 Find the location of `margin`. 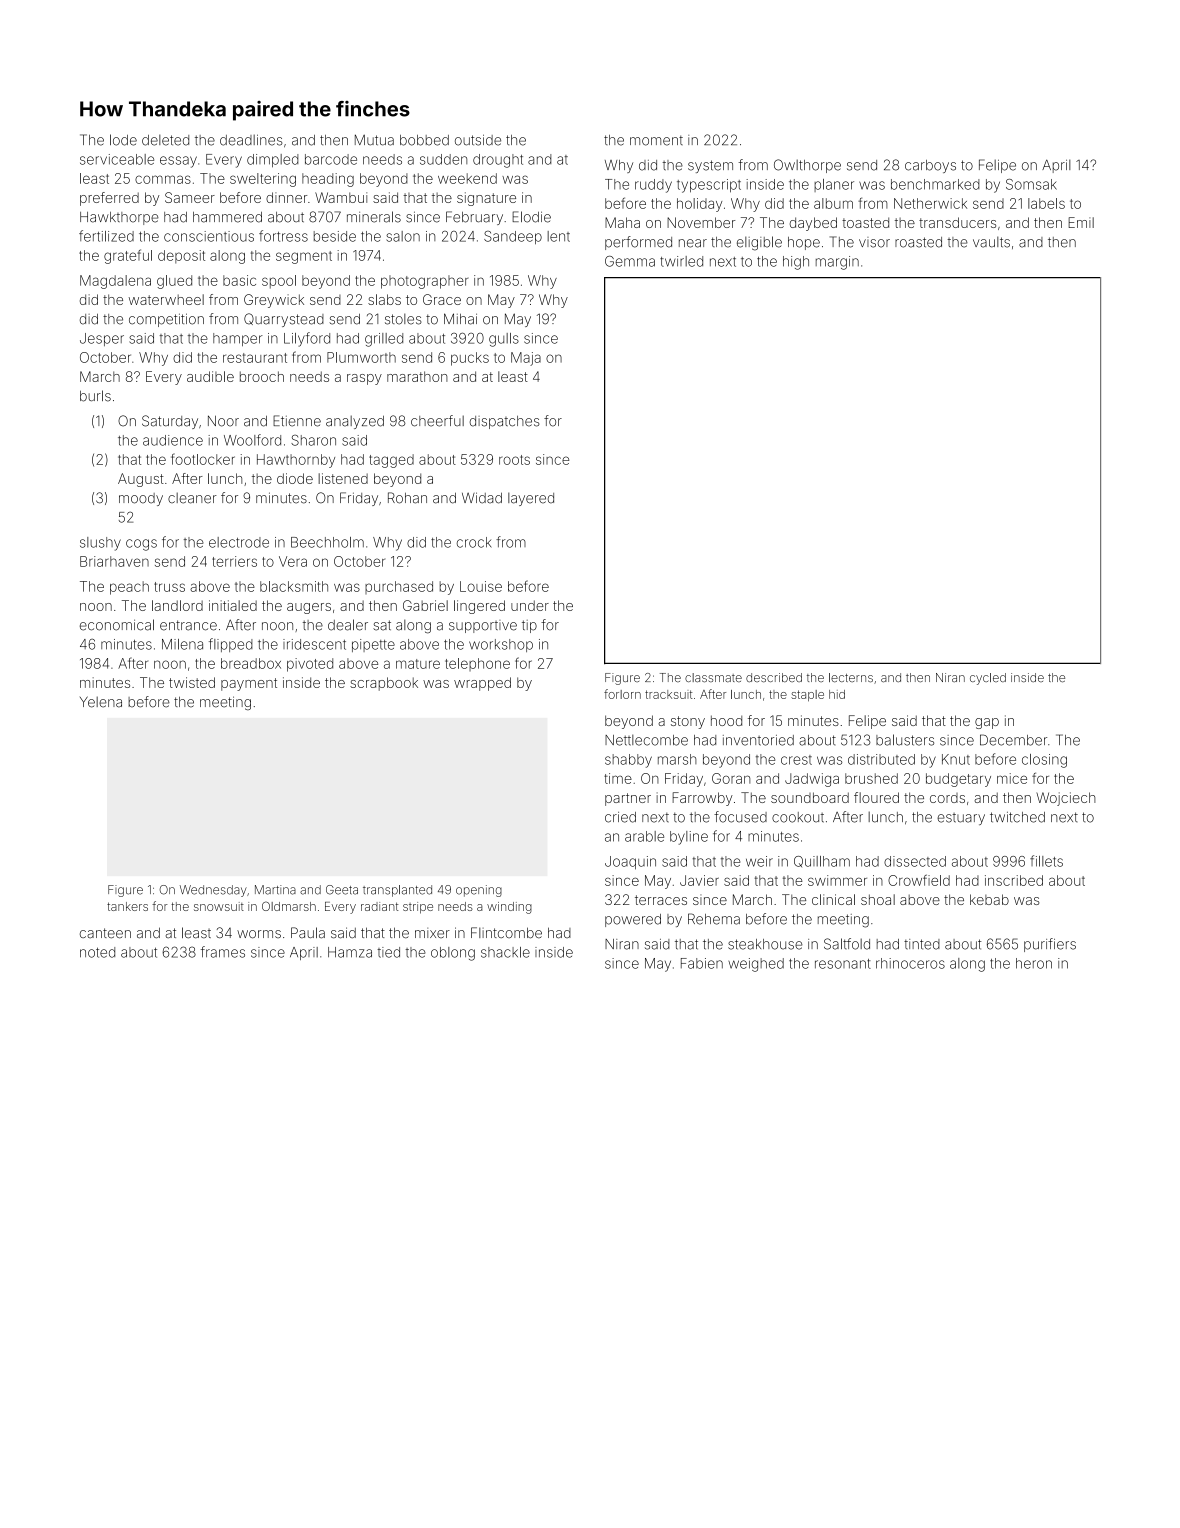

margin is located at coordinates (837, 263).
